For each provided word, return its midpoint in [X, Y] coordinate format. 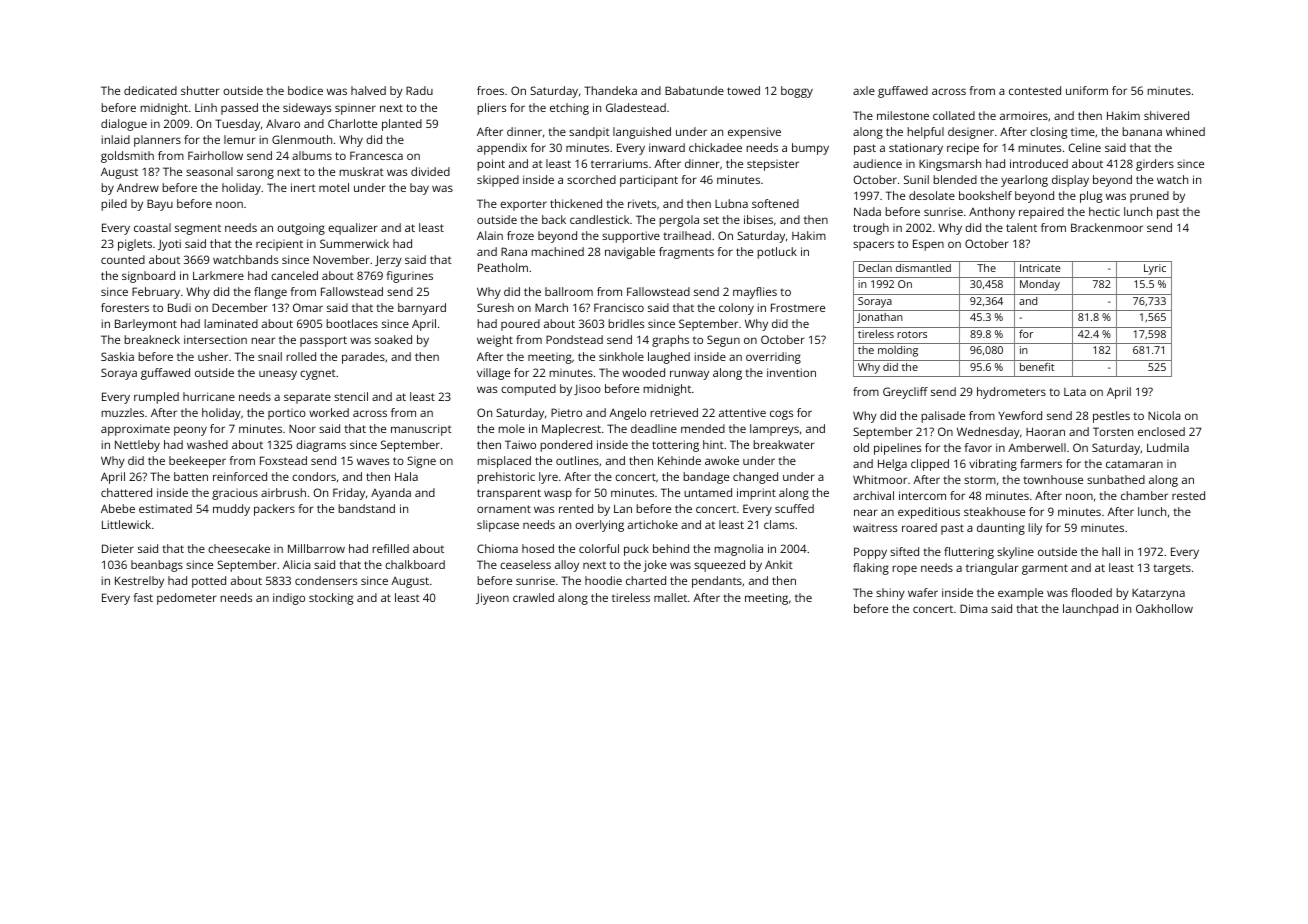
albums [312, 155]
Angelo [627, 414]
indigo [289, 599]
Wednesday [988, 433]
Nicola [1164, 415]
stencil [351, 396]
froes [490, 90]
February [156, 293]
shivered [1166, 115]
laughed [669, 358]
